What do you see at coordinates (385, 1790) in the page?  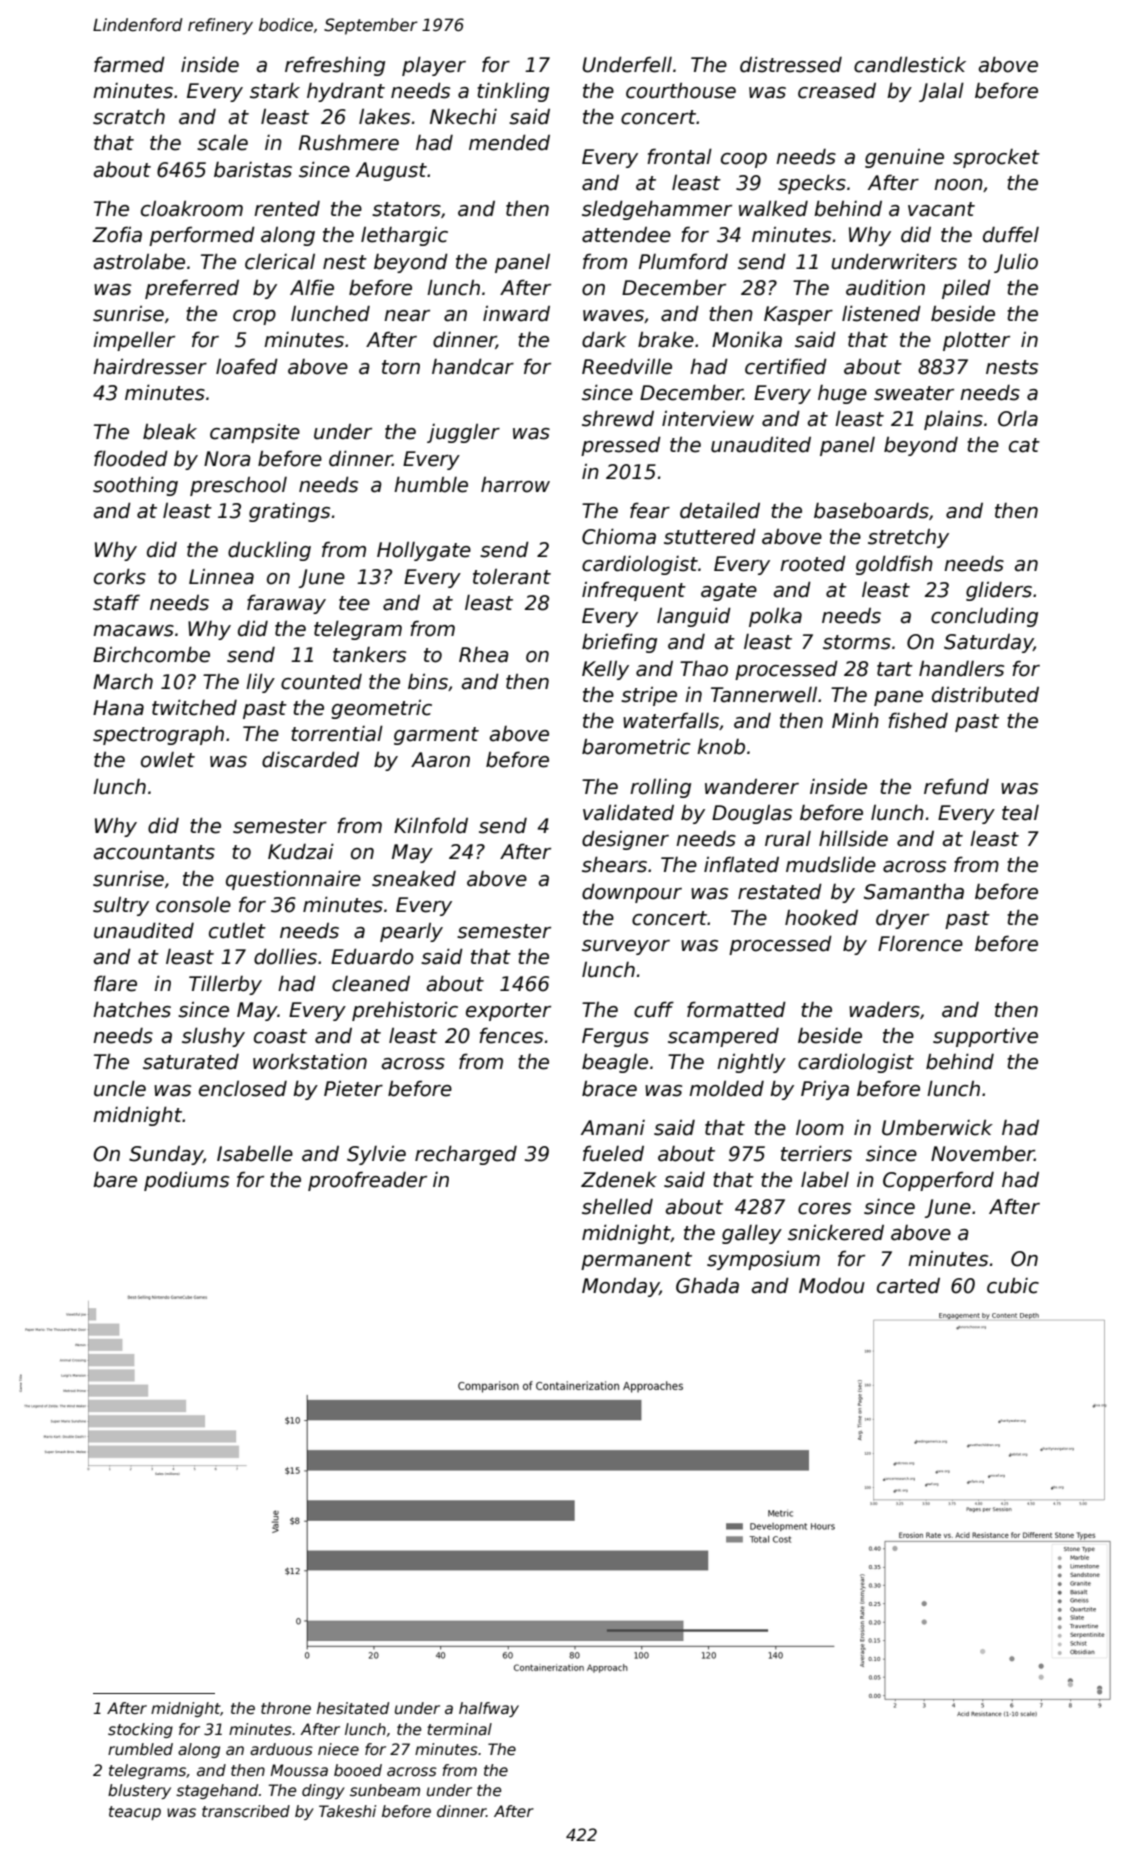 I see `sunbeam` at bounding box center [385, 1790].
